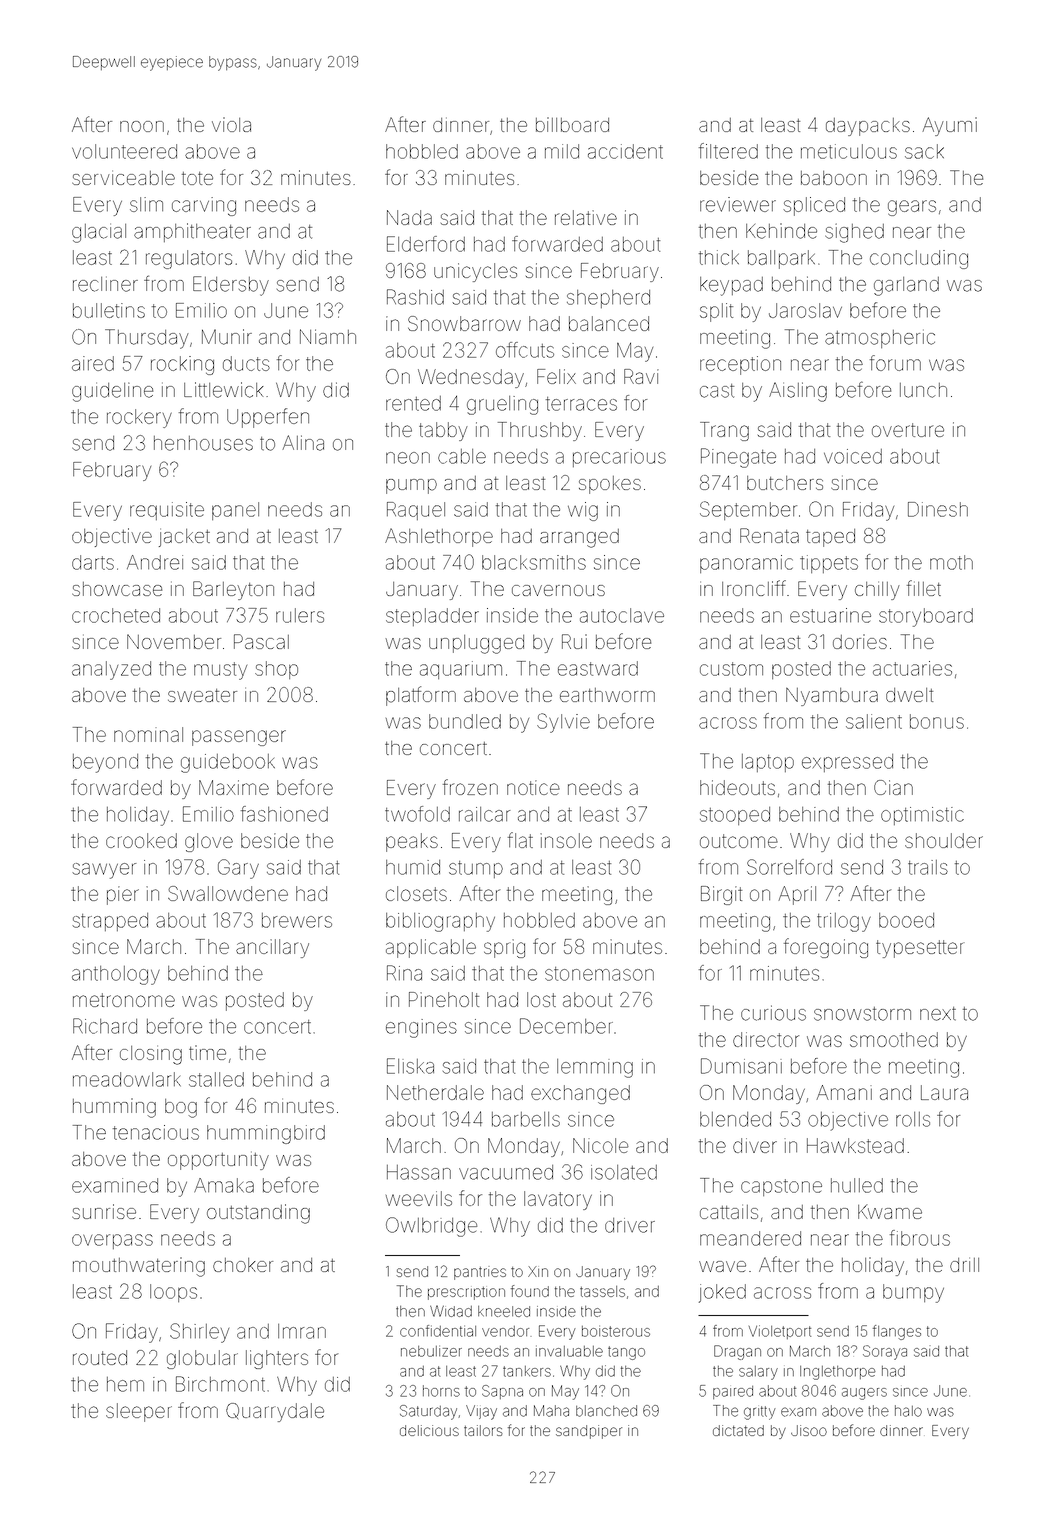 This page has width=1057, height=1530. Describe the element at coordinates (908, 1411) in the page. I see `halo` at that location.
